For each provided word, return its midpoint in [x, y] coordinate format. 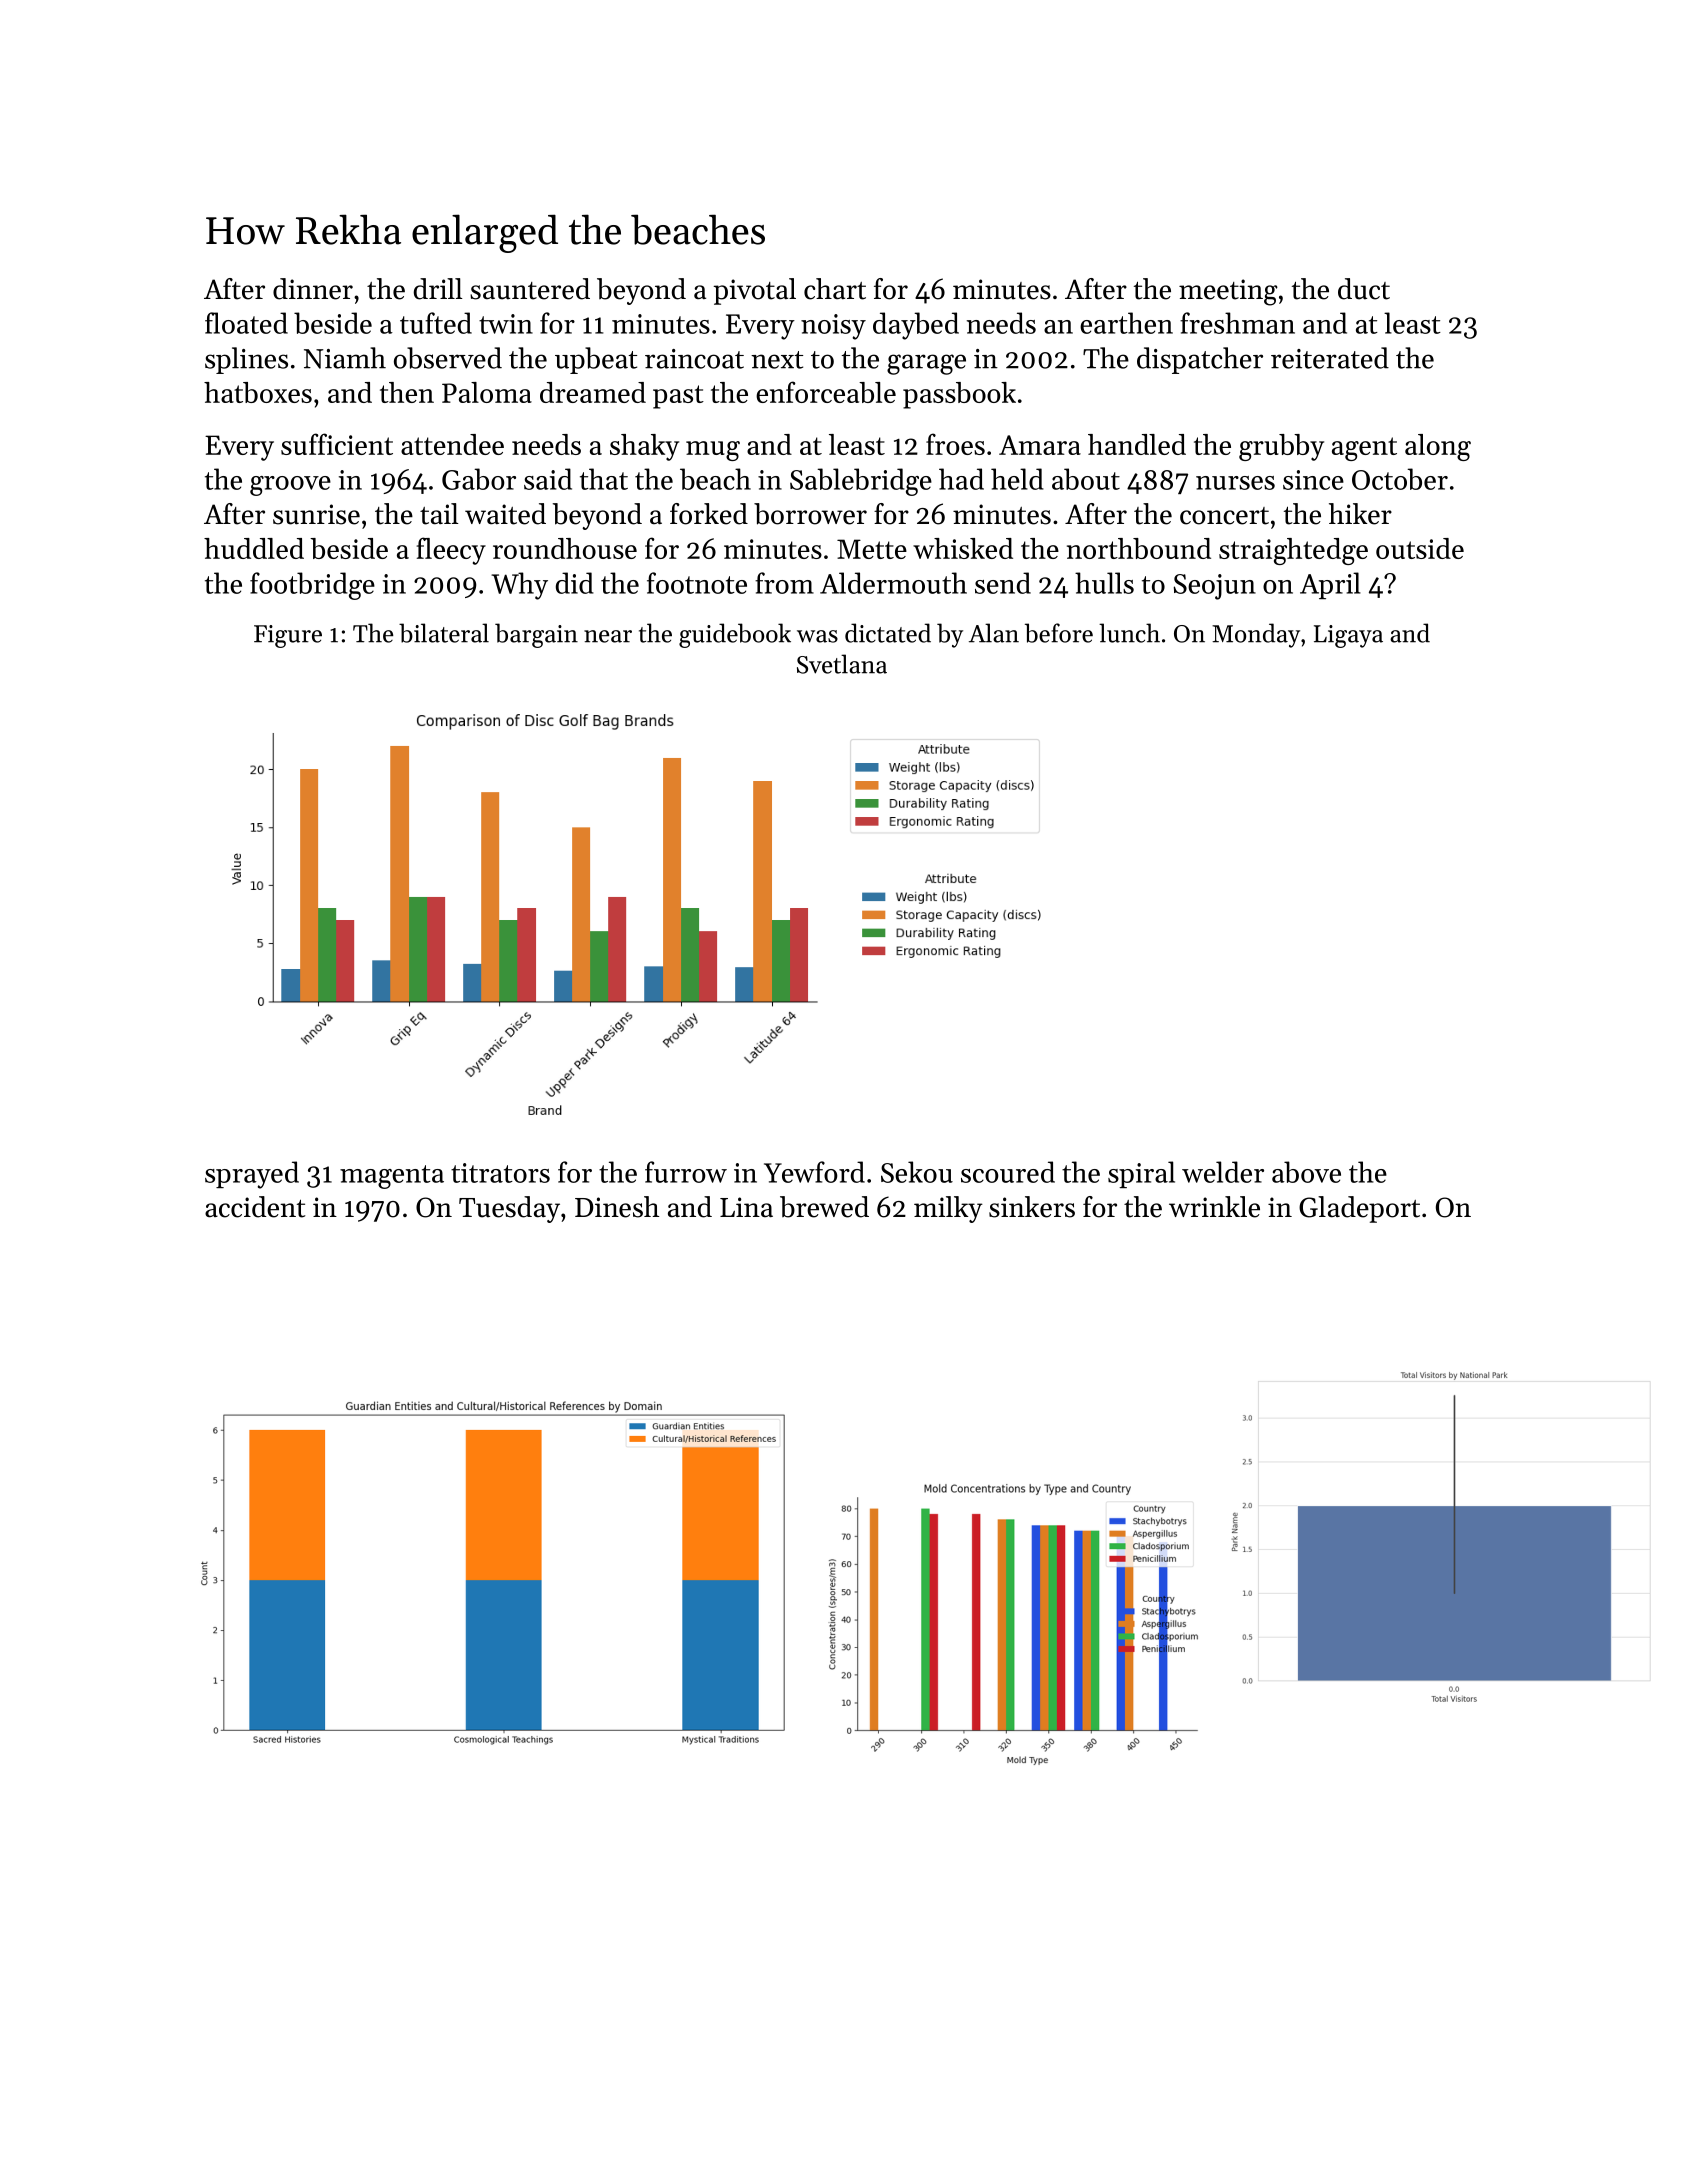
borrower [810, 514]
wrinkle [1214, 1207]
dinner [313, 289]
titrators [500, 1173]
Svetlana [842, 664]
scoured [1008, 1172]
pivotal [755, 291]
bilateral [444, 633]
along [1438, 447]
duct [1364, 289]
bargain [536, 635]
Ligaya [1348, 636]
